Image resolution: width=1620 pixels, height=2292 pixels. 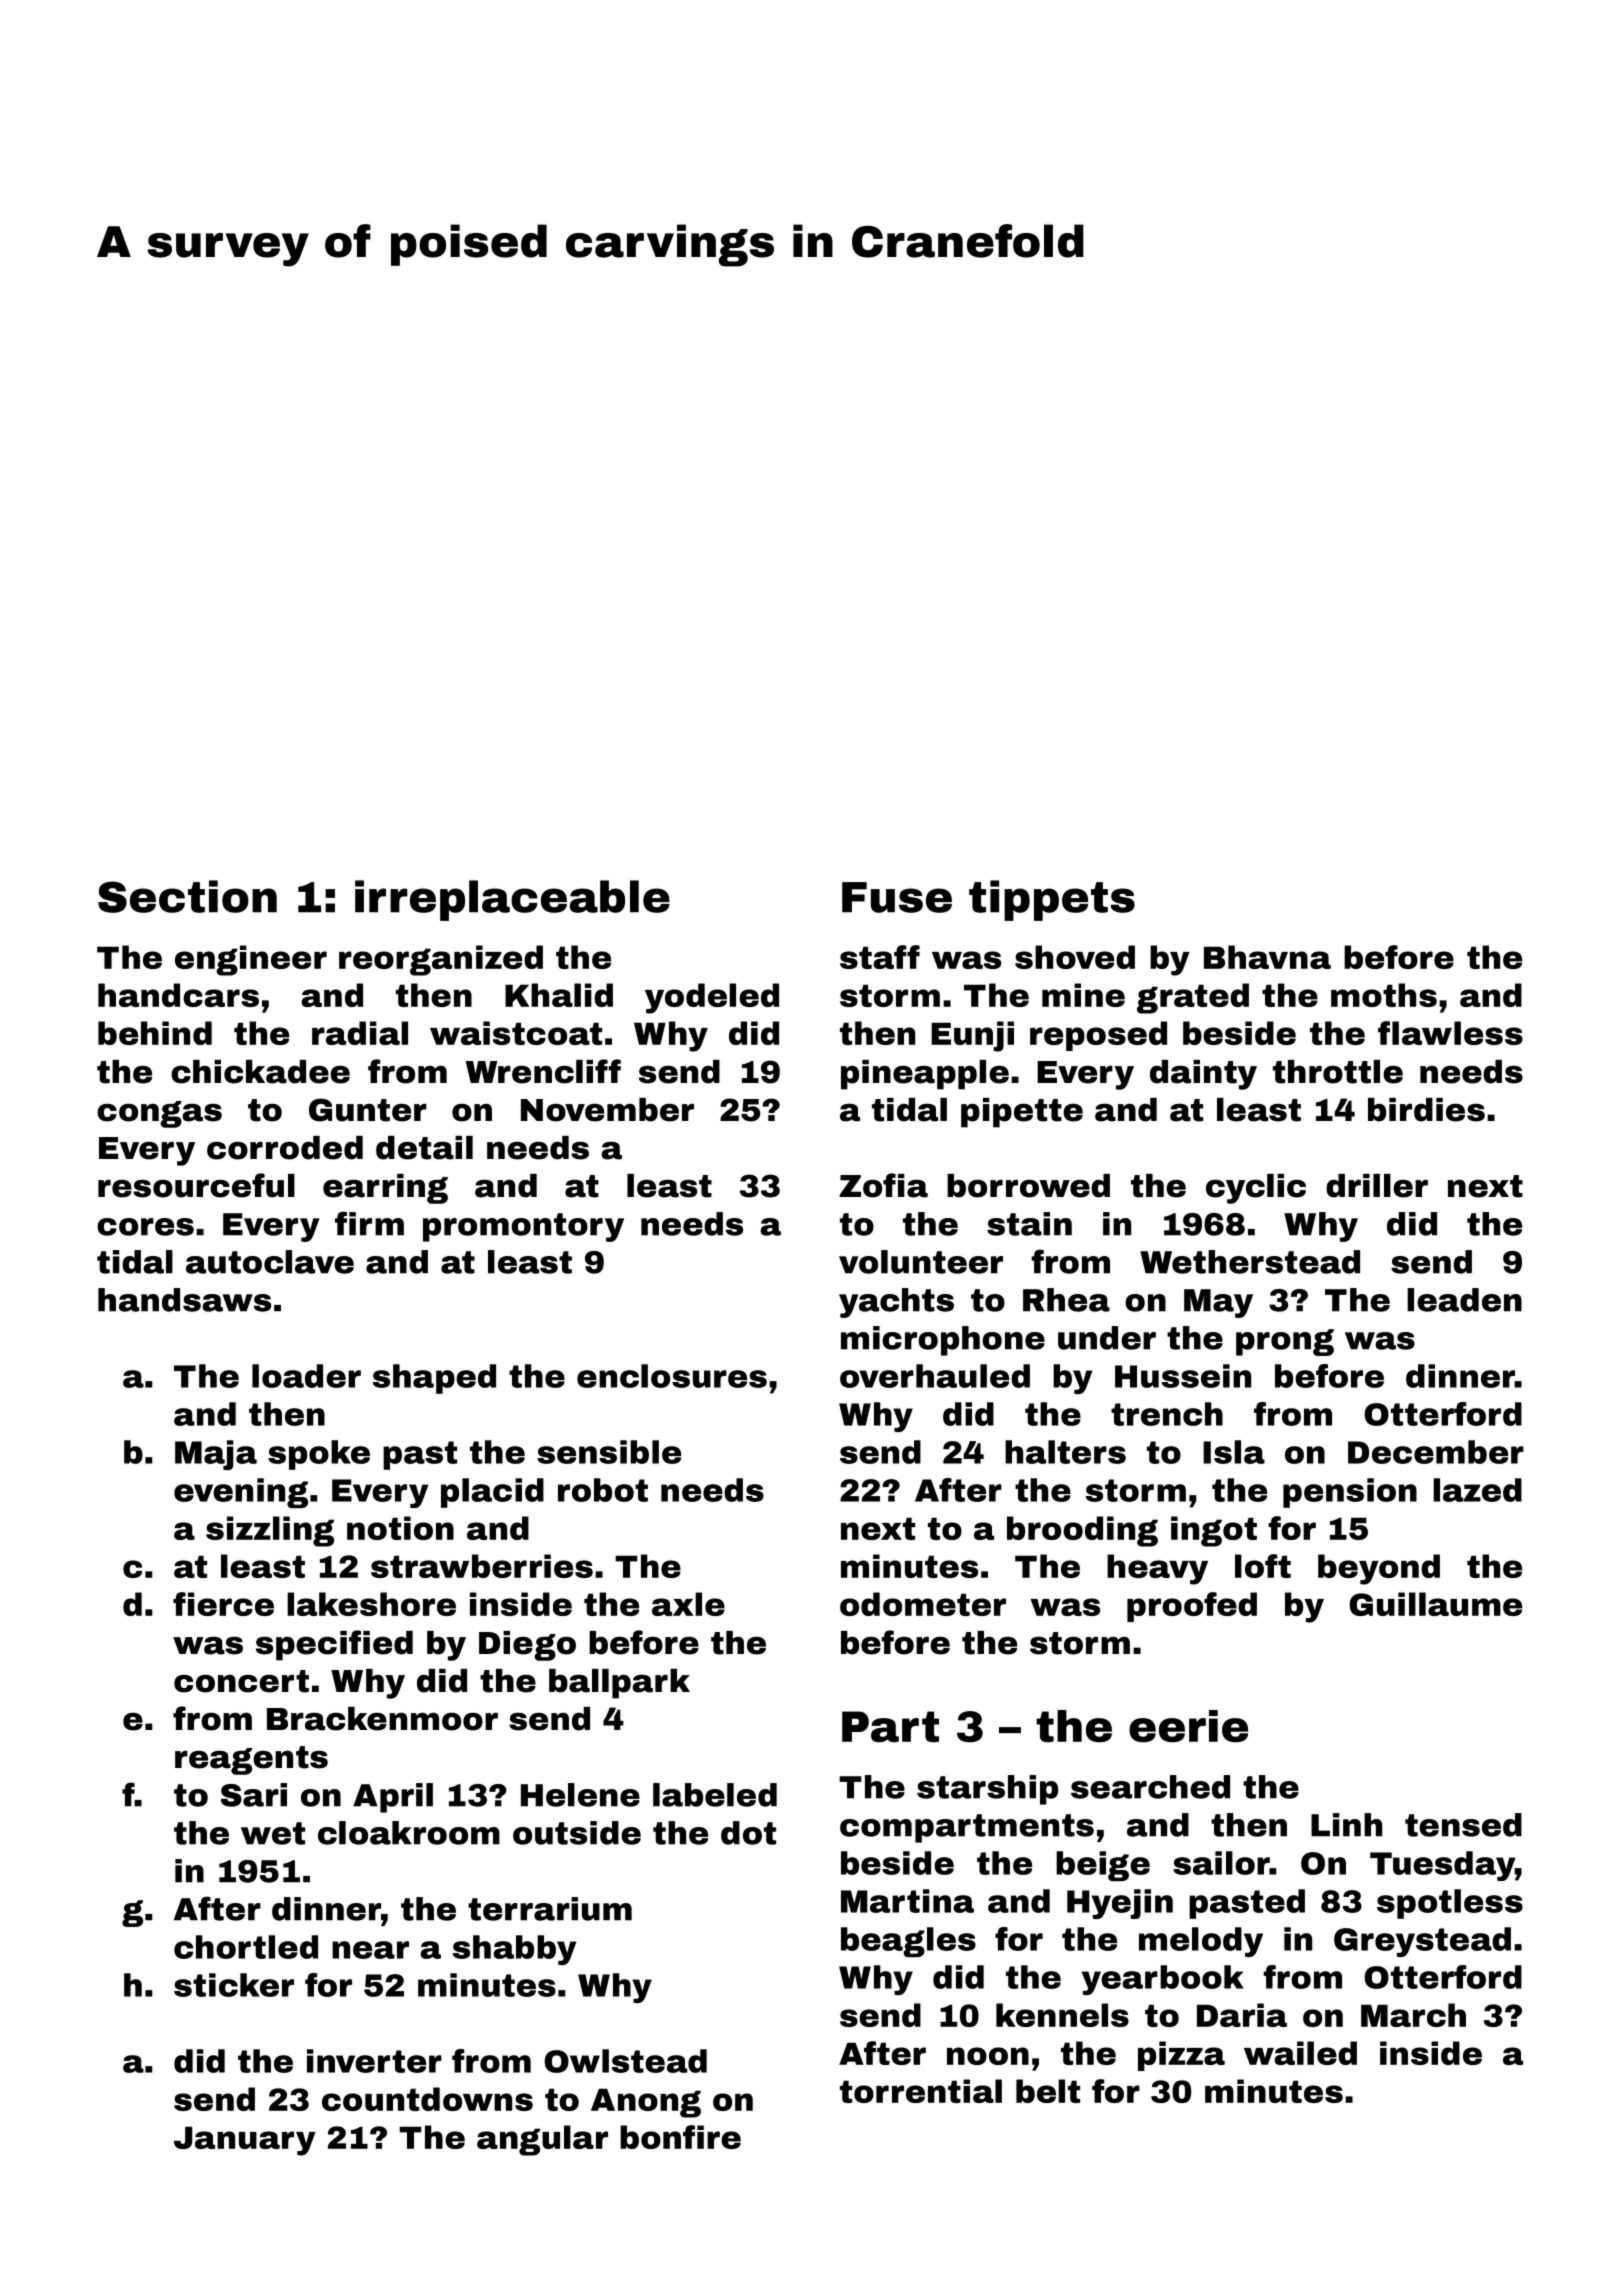 What do you see at coordinates (374, 2061) in the image?
I see `inverter` at bounding box center [374, 2061].
